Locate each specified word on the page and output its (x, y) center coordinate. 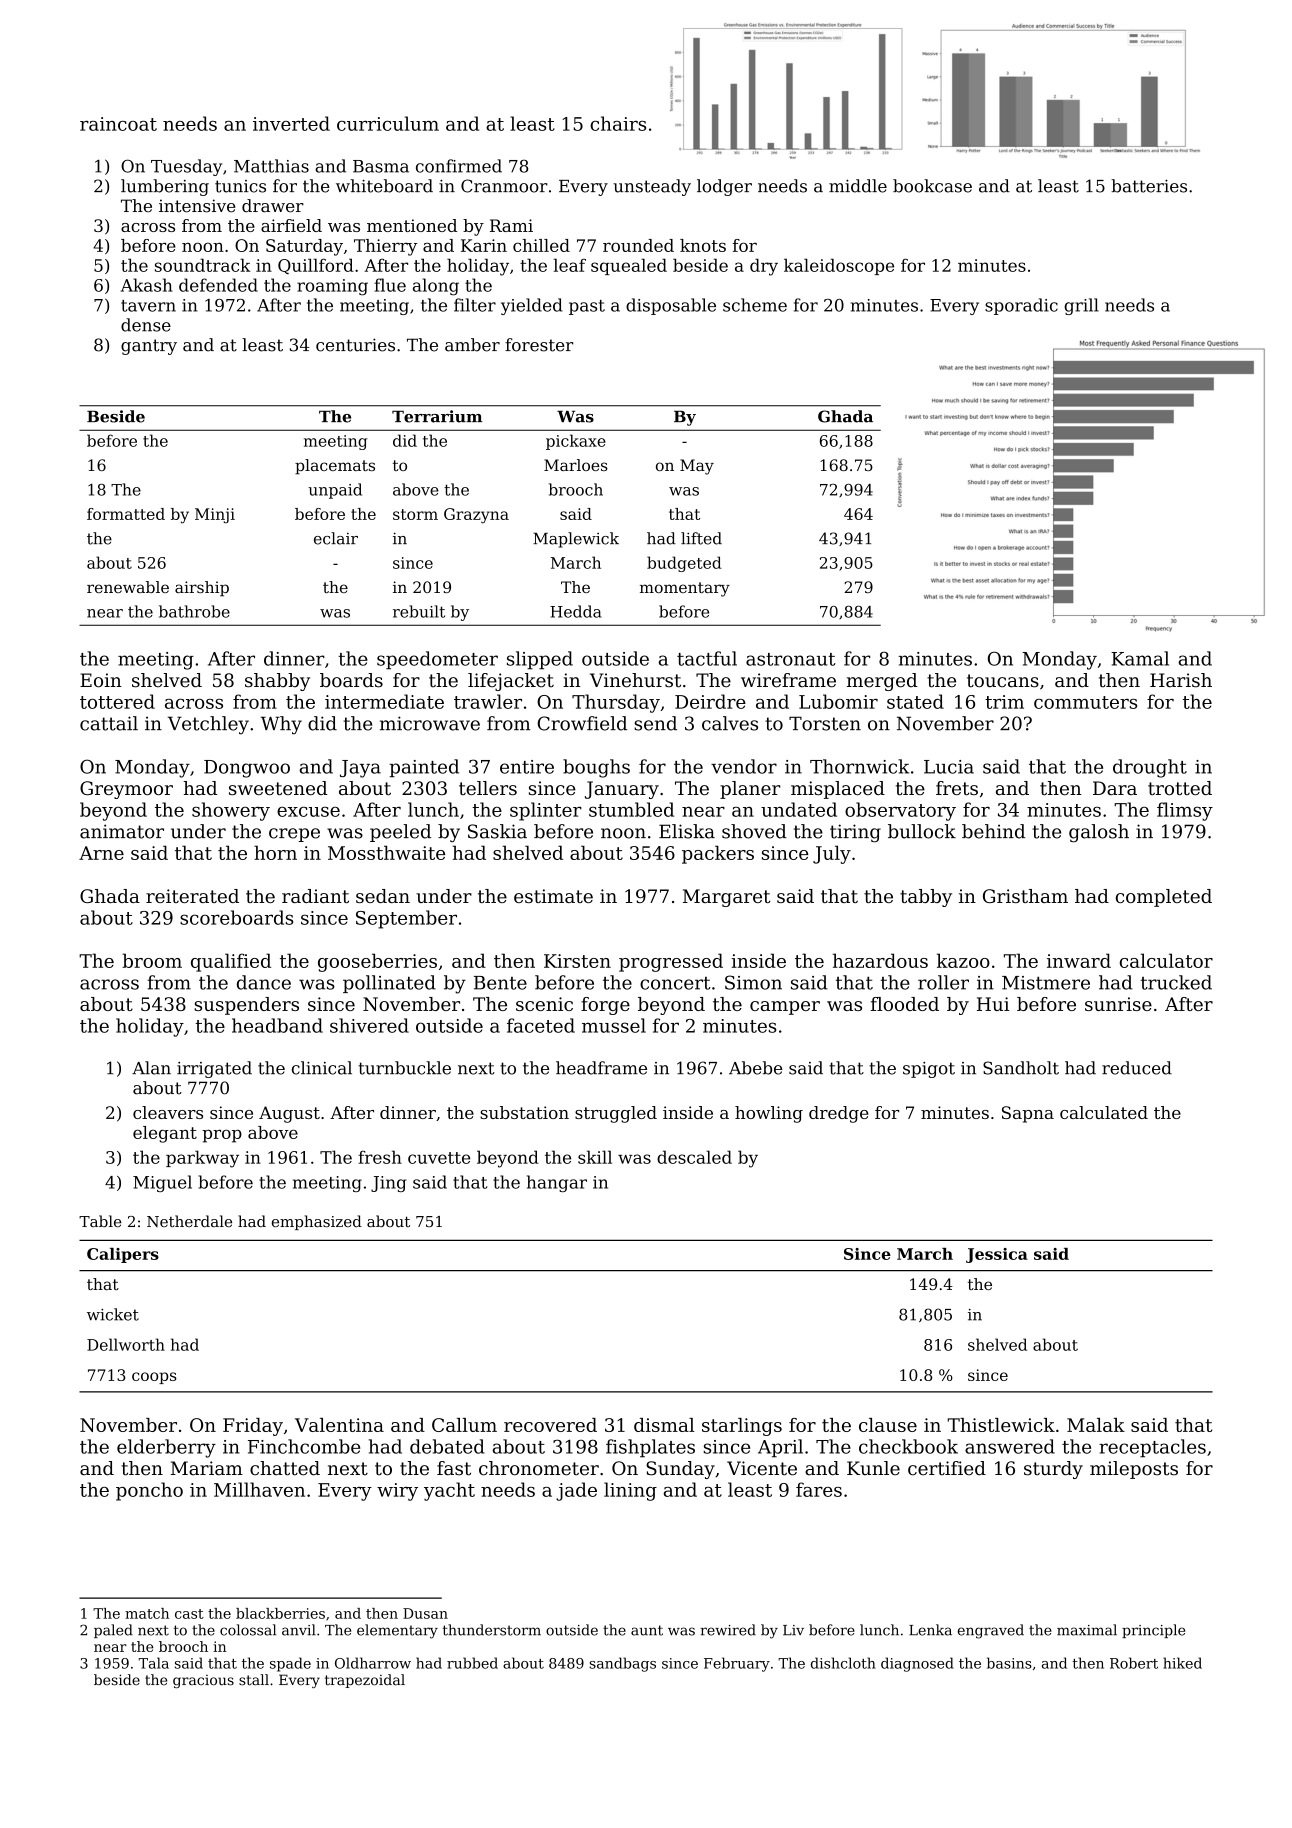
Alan (151, 1068)
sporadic (1021, 306)
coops (154, 1378)
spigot (929, 1070)
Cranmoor (504, 186)
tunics (240, 186)
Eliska (687, 831)
